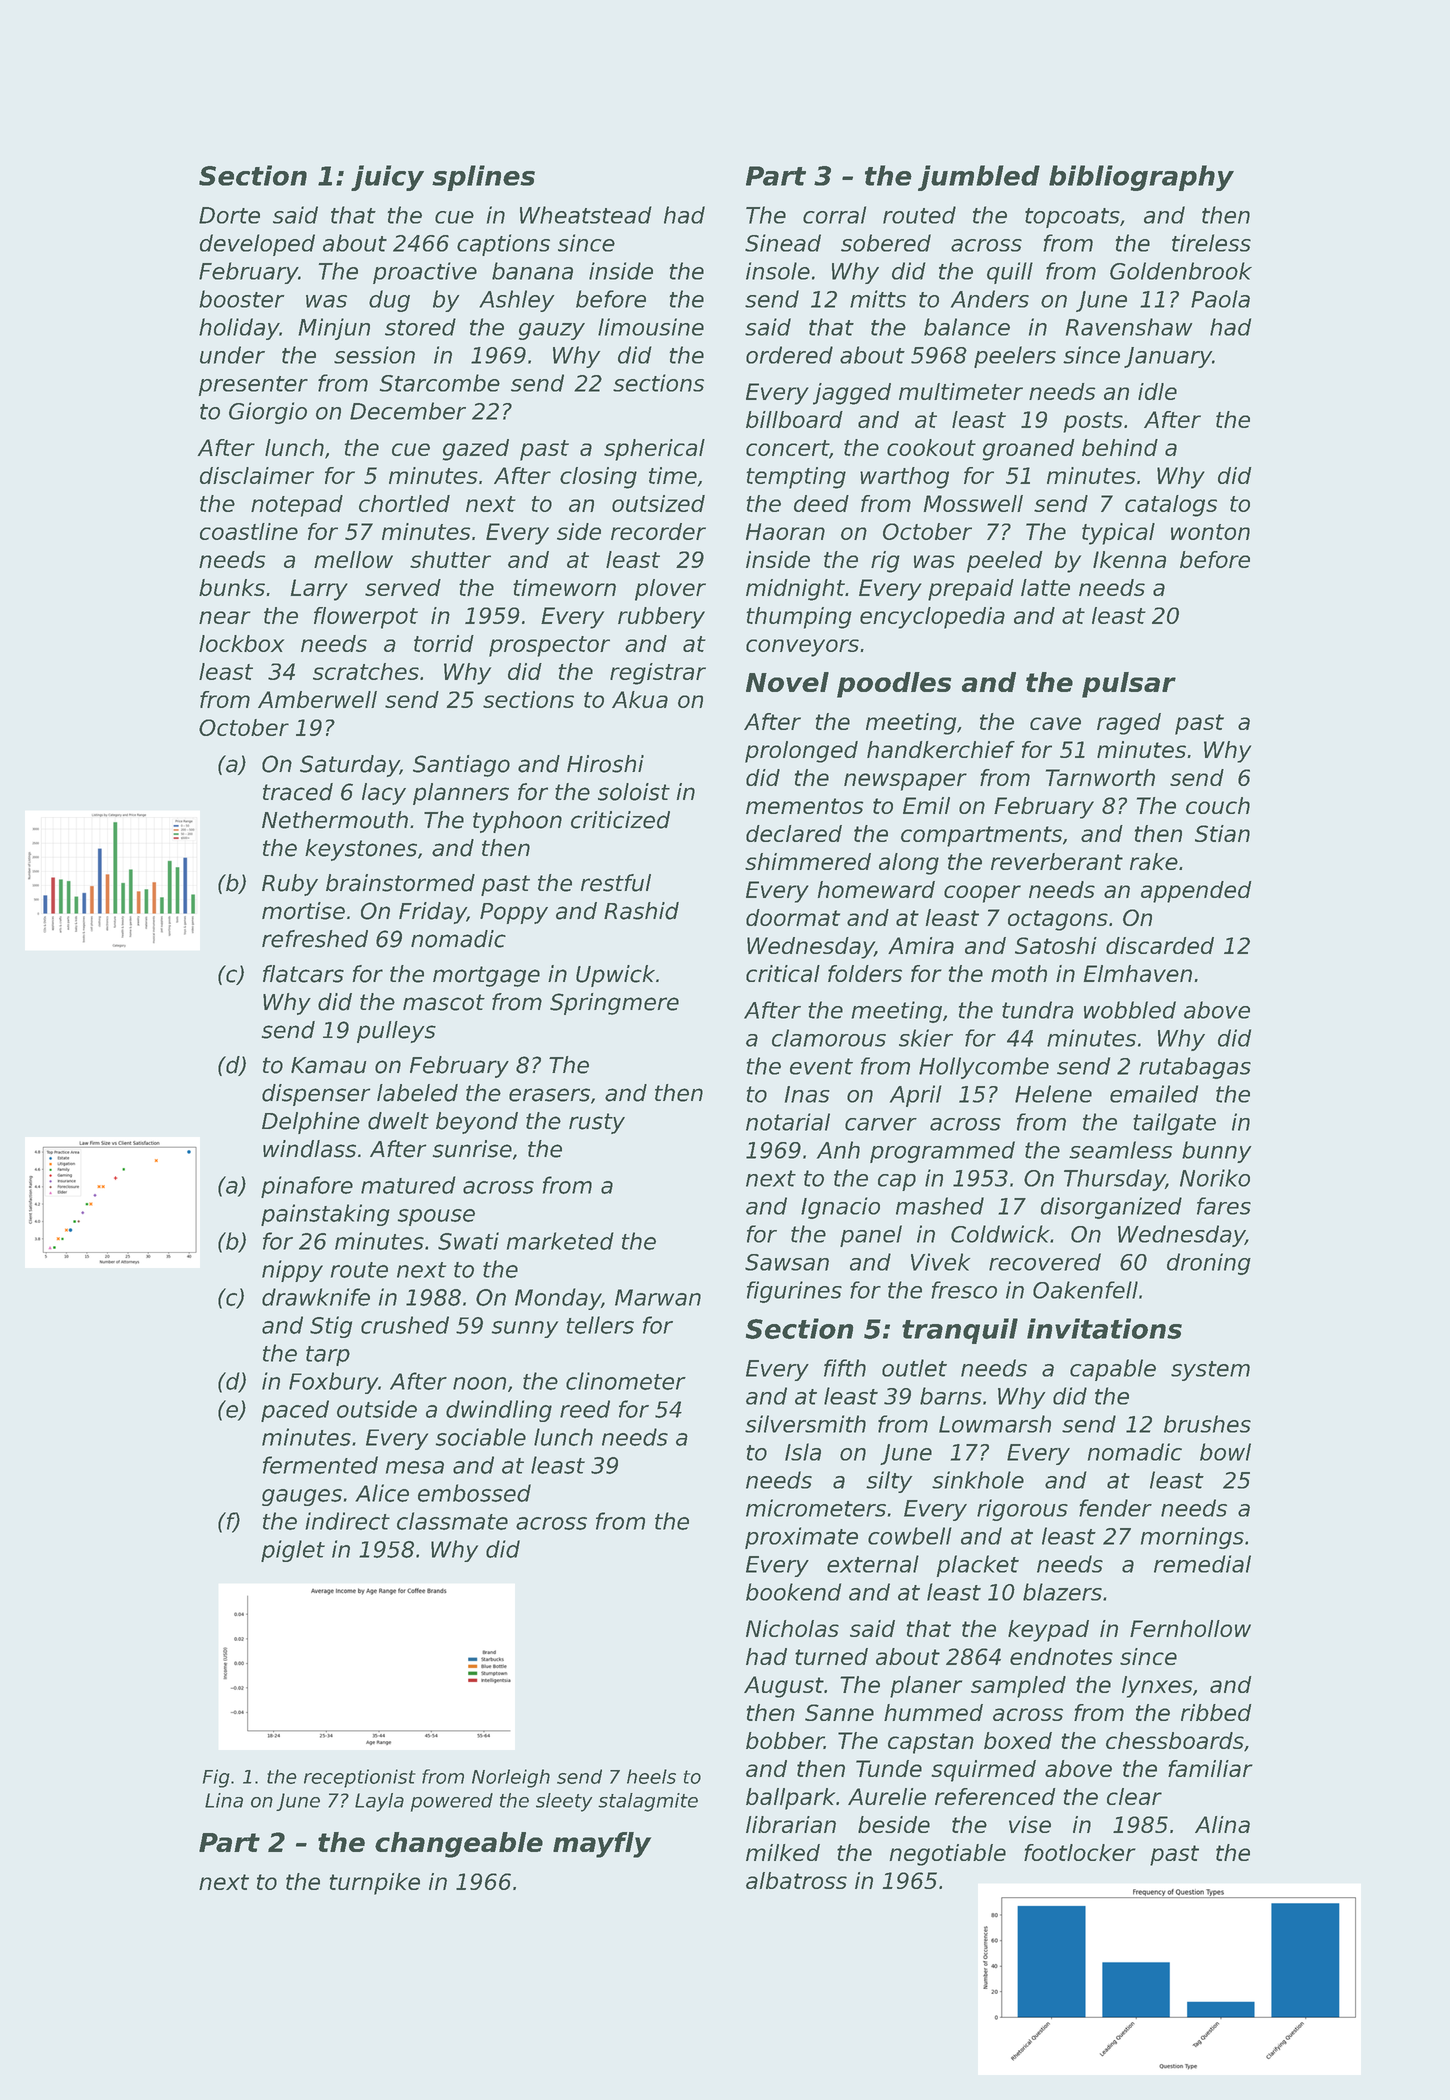  Describe the element at coordinates (405, 1325) in the document. I see `crushed` at that location.
